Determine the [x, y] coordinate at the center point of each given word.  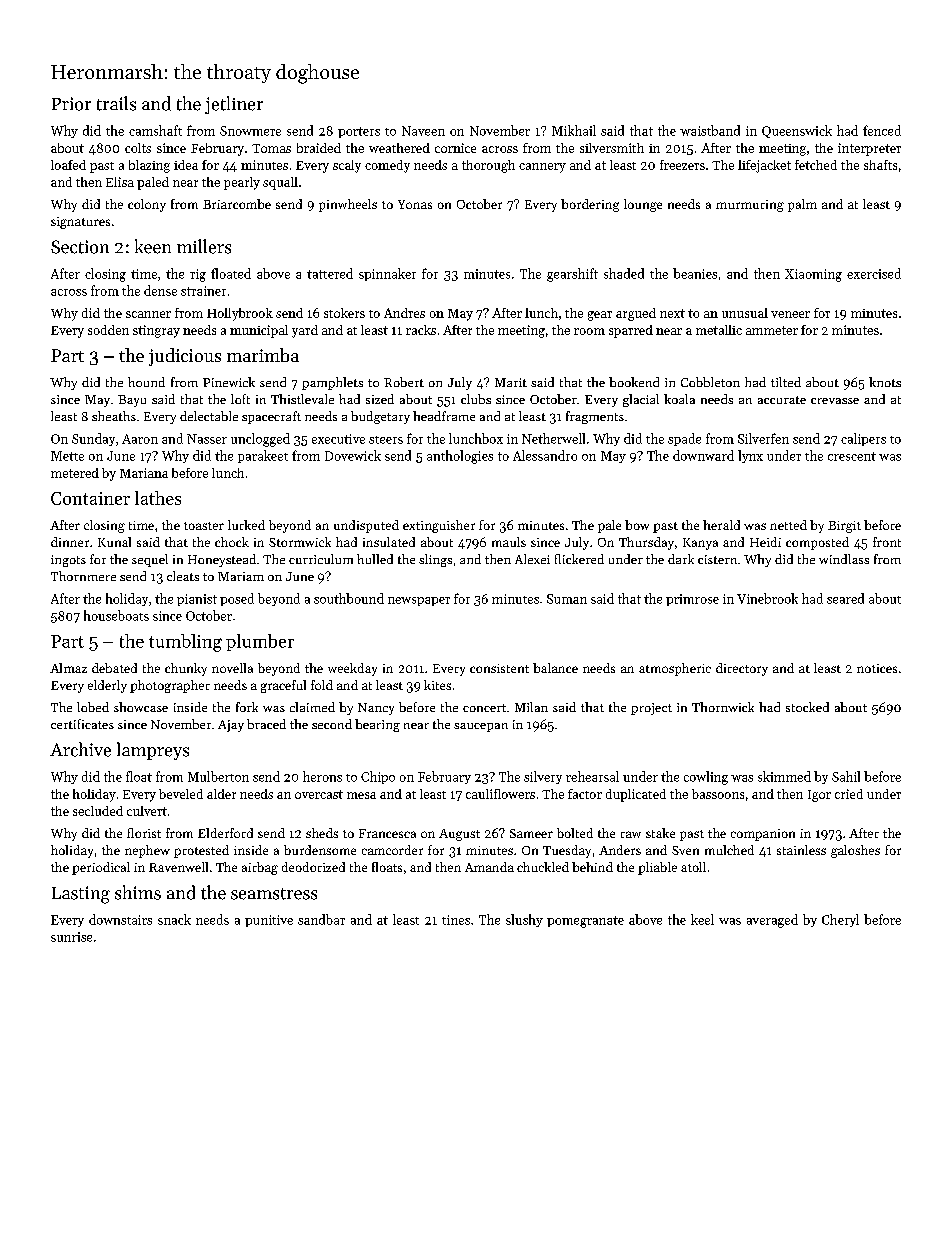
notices [877, 668]
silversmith [612, 148]
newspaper [419, 601]
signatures [80, 223]
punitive [269, 921]
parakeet [263, 456]
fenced [882, 130]
